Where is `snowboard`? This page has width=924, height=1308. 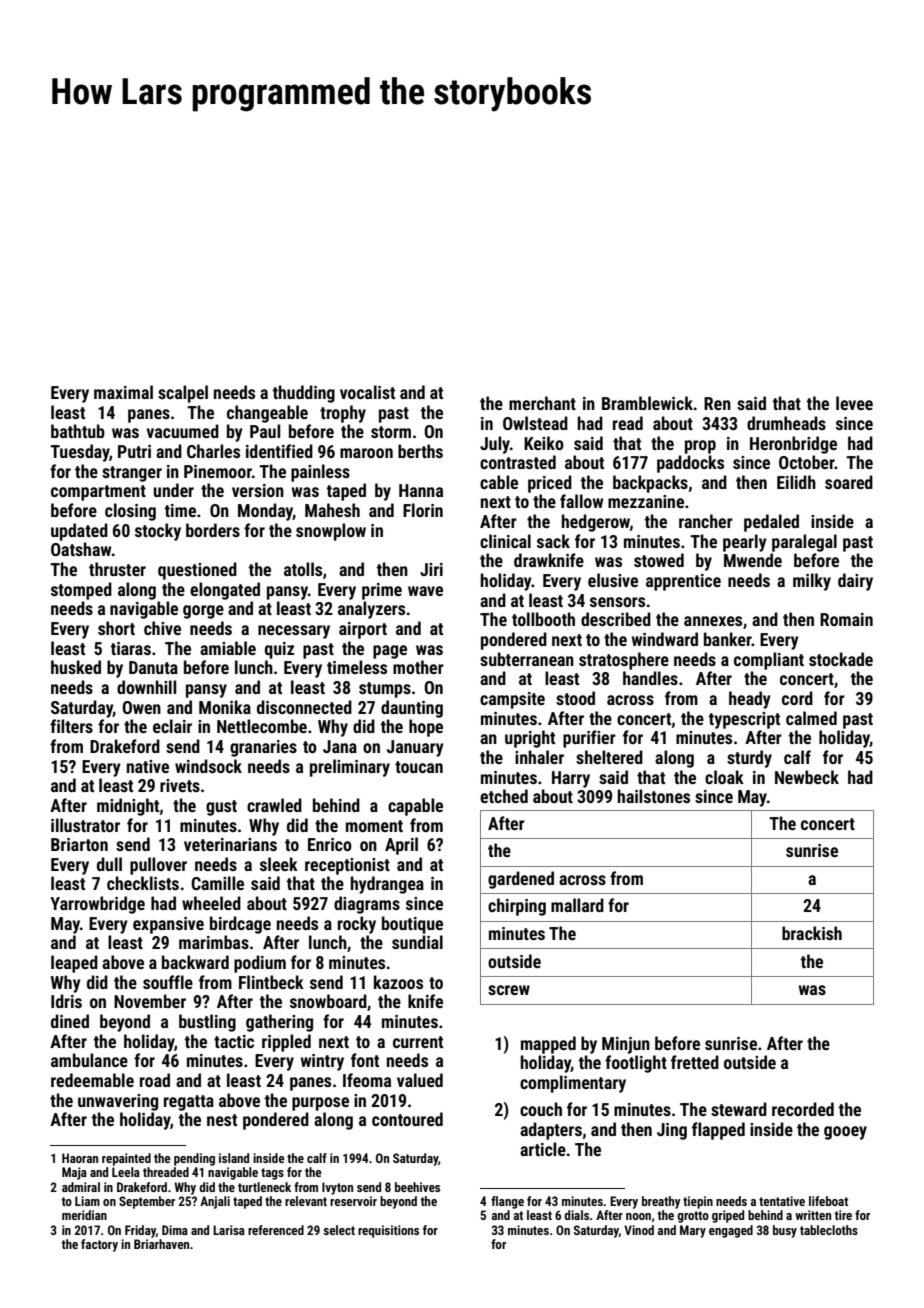
snowboard is located at coordinates (328, 1001).
